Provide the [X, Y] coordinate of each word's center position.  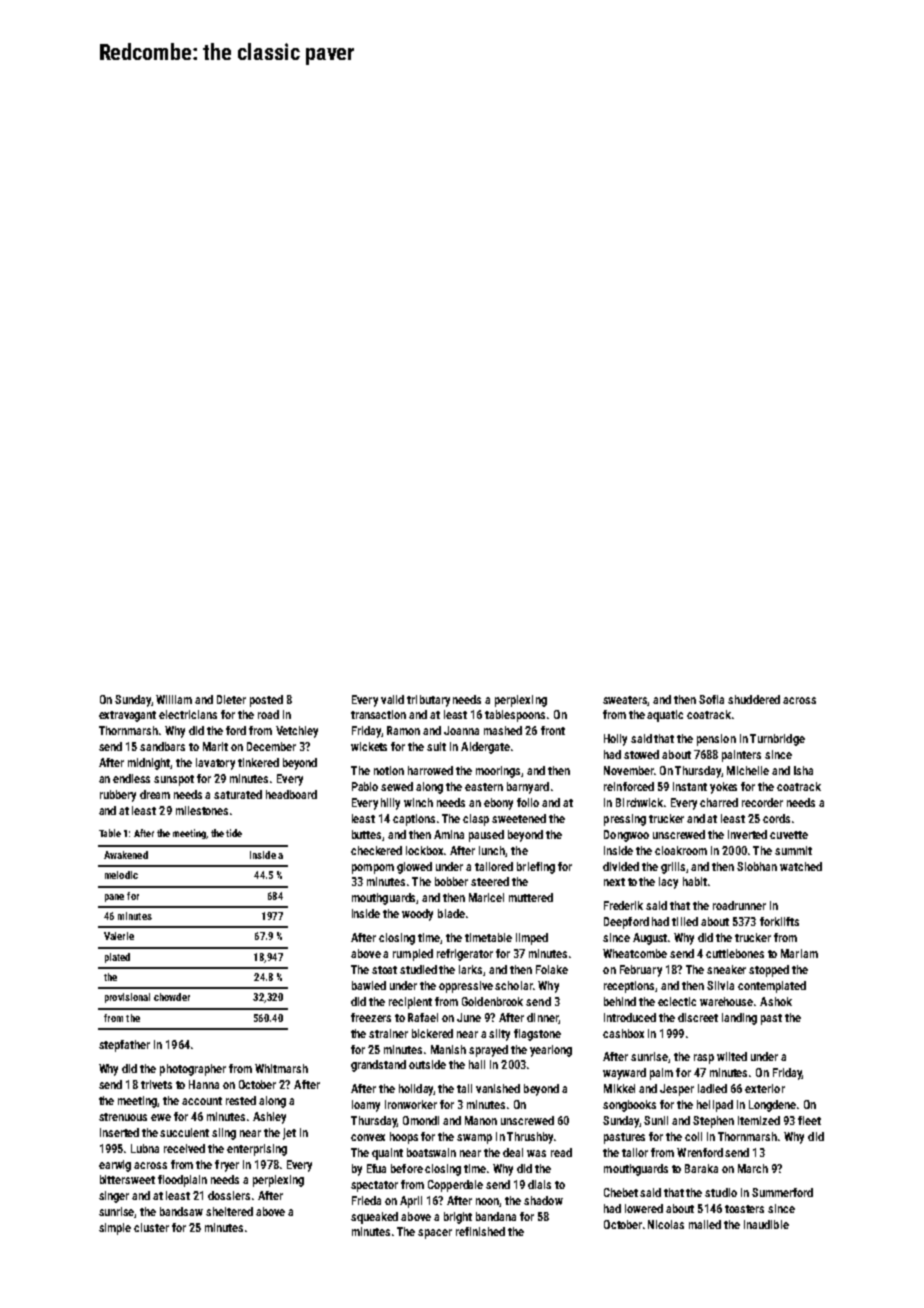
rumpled [413, 955]
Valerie [119, 936]
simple [115, 1229]
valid [392, 699]
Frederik [623, 905]
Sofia [711, 699]
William [174, 699]
